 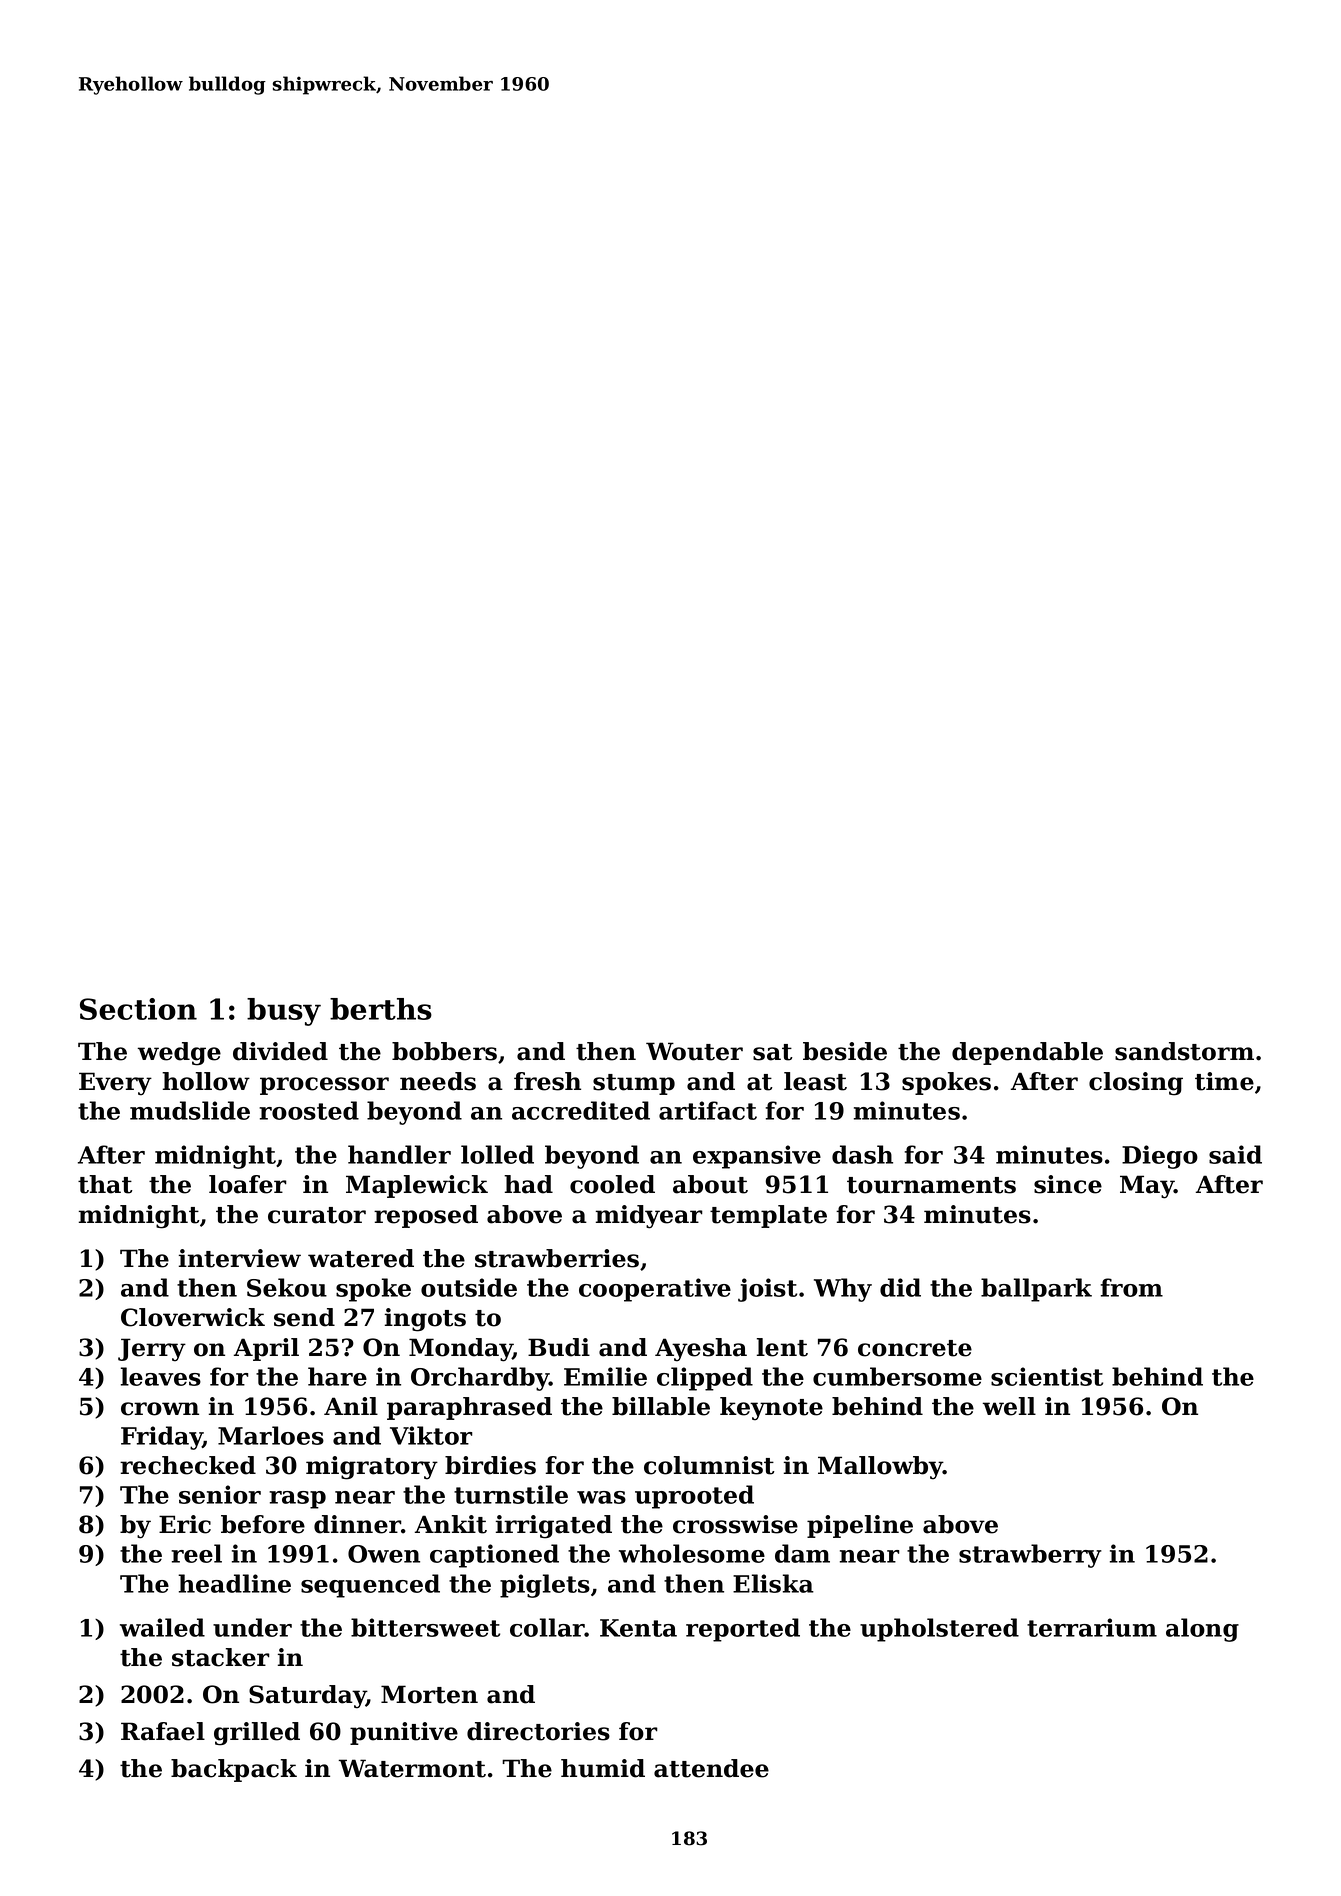 I want to click on well, so click(x=1009, y=1406).
